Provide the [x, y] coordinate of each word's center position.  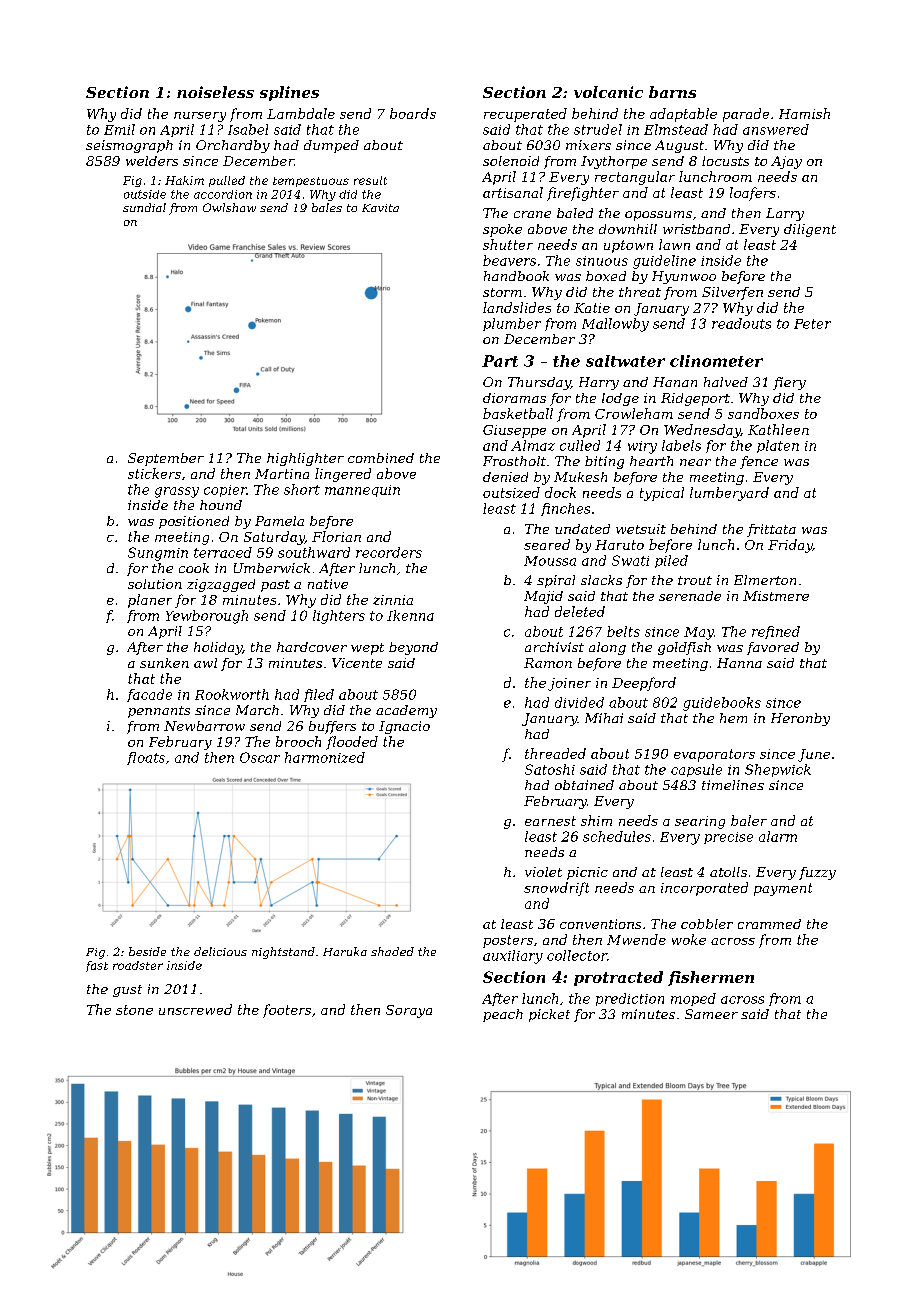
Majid [543, 597]
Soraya [409, 1011]
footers [287, 1011]
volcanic [608, 92]
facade [149, 695]
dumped [331, 146]
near [695, 462]
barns [672, 92]
